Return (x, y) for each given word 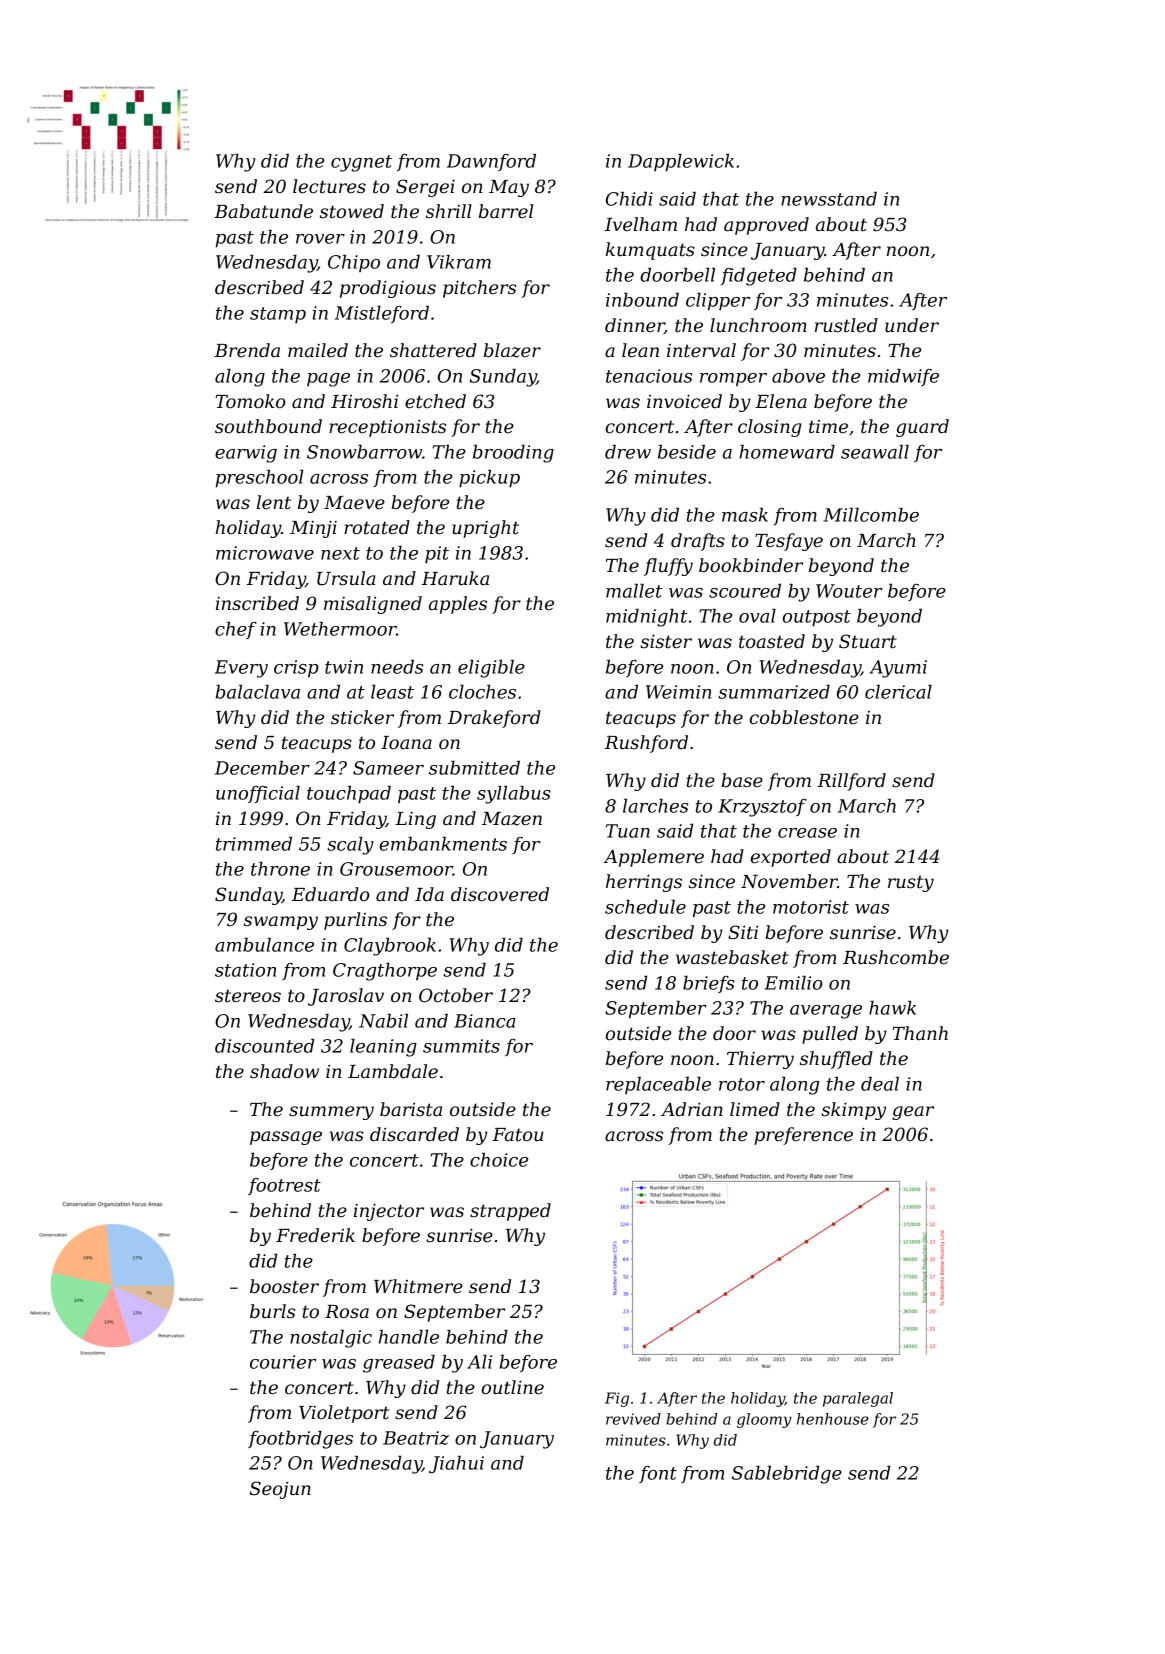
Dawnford (491, 162)
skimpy (853, 1111)
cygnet (361, 163)
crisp (296, 669)
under (912, 325)
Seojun (280, 1490)
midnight (646, 618)
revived (633, 1419)
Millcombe (871, 515)
